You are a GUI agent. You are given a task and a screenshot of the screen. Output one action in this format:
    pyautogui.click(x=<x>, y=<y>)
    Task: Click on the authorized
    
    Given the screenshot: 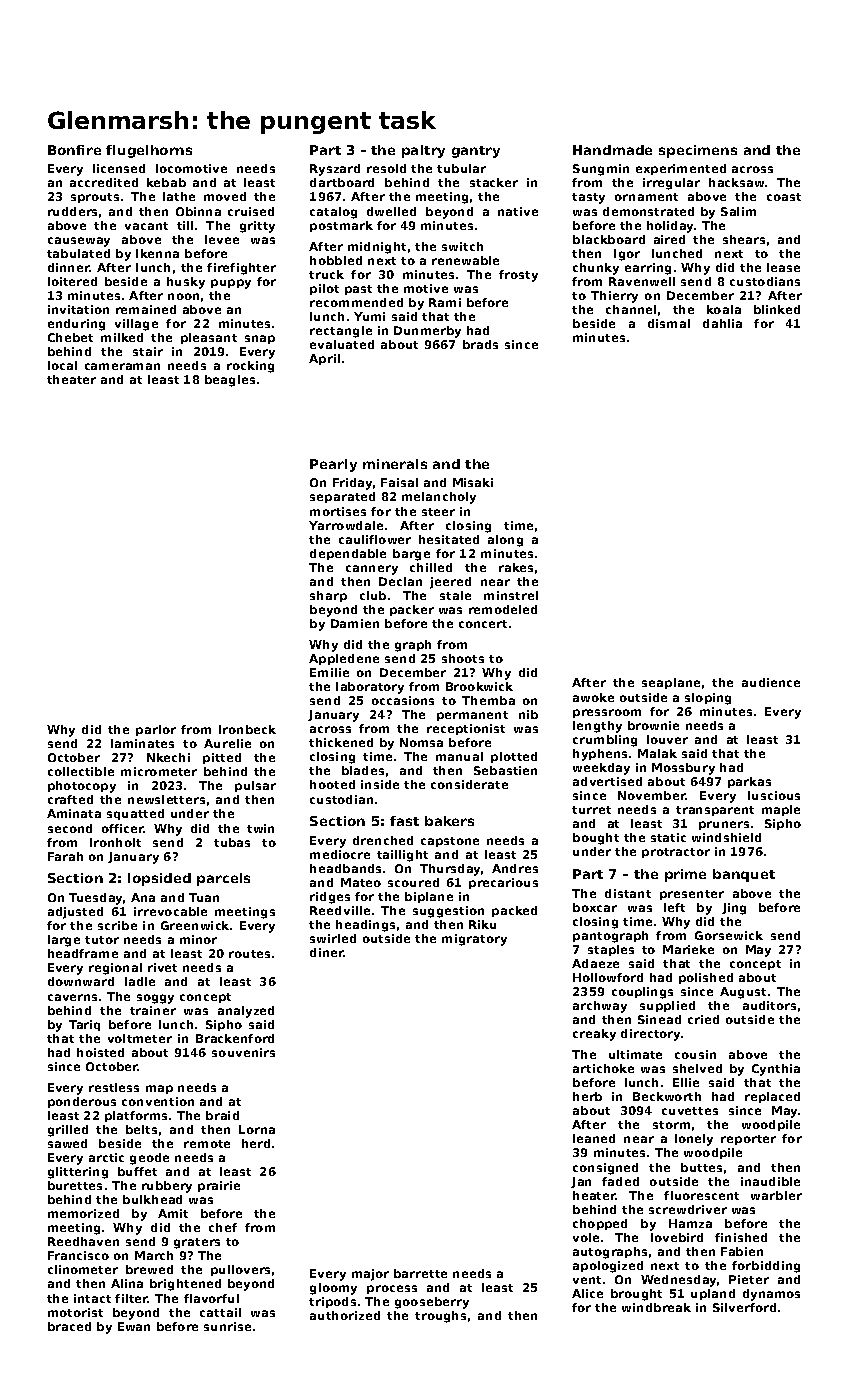 What is the action you would take?
    pyautogui.click(x=345, y=1315)
